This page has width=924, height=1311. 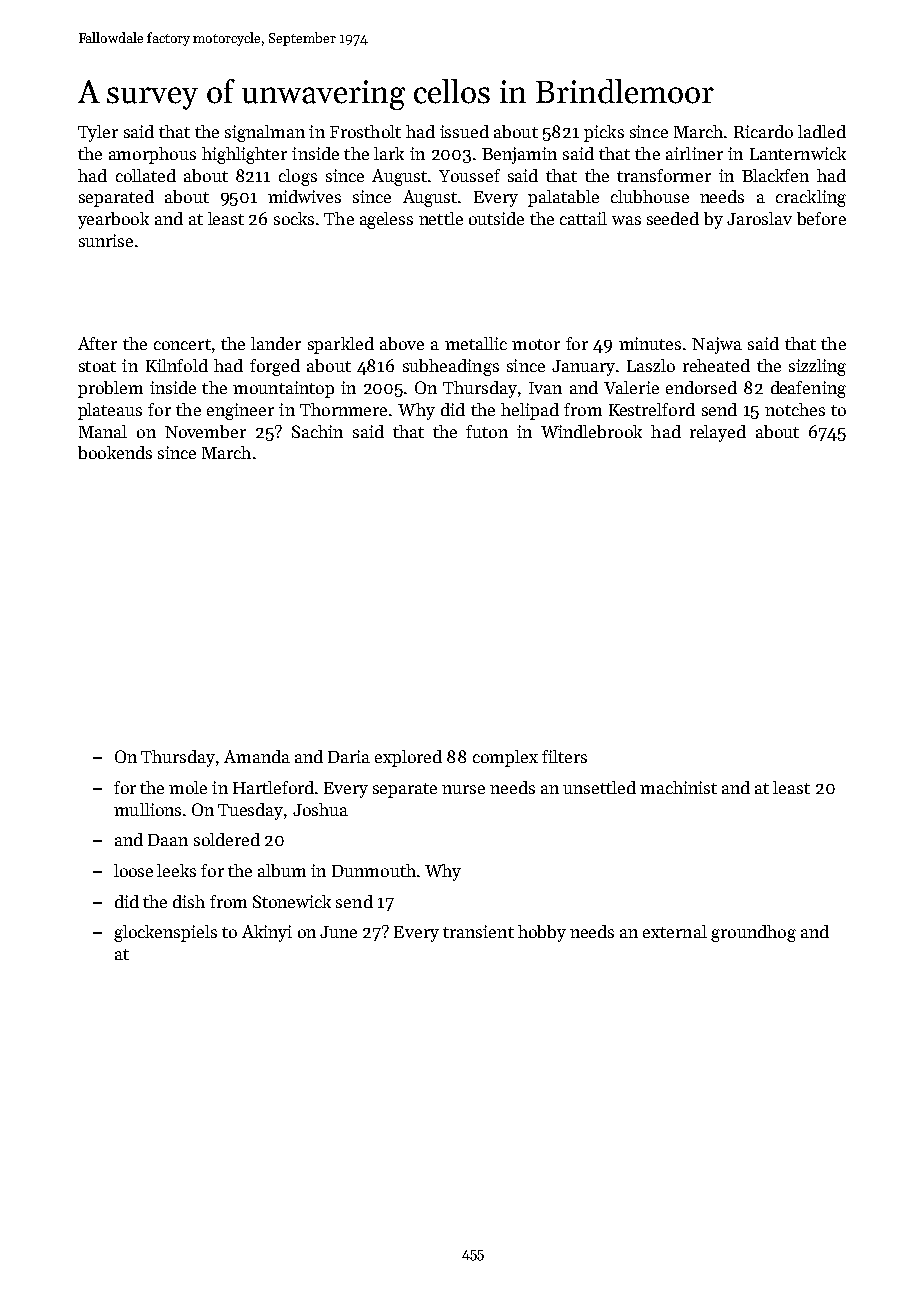 I want to click on unsettled, so click(x=599, y=787).
